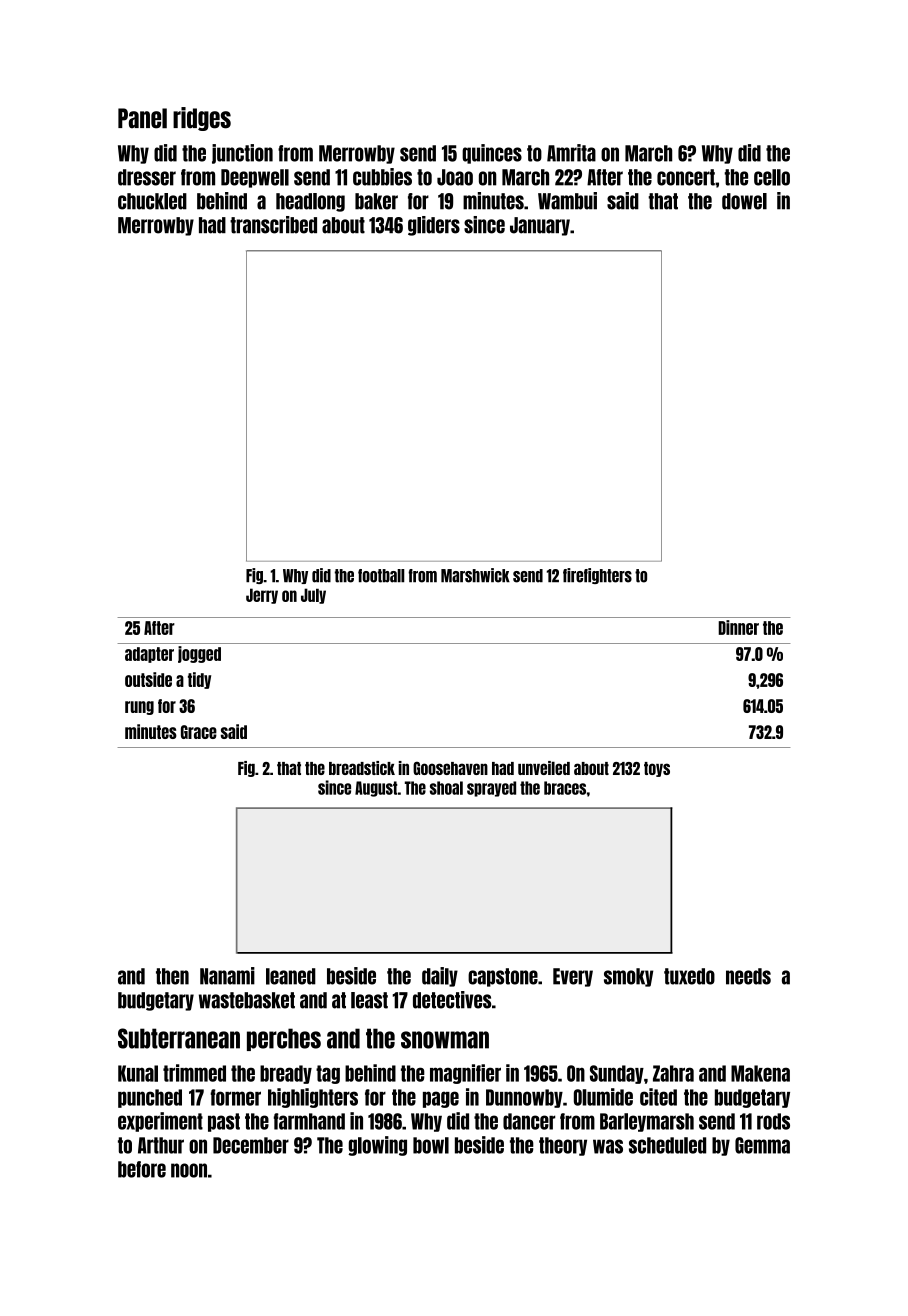 The width and height of the screenshot is (908, 1316). Describe the element at coordinates (199, 732) in the screenshot. I see `Grace` at that location.
